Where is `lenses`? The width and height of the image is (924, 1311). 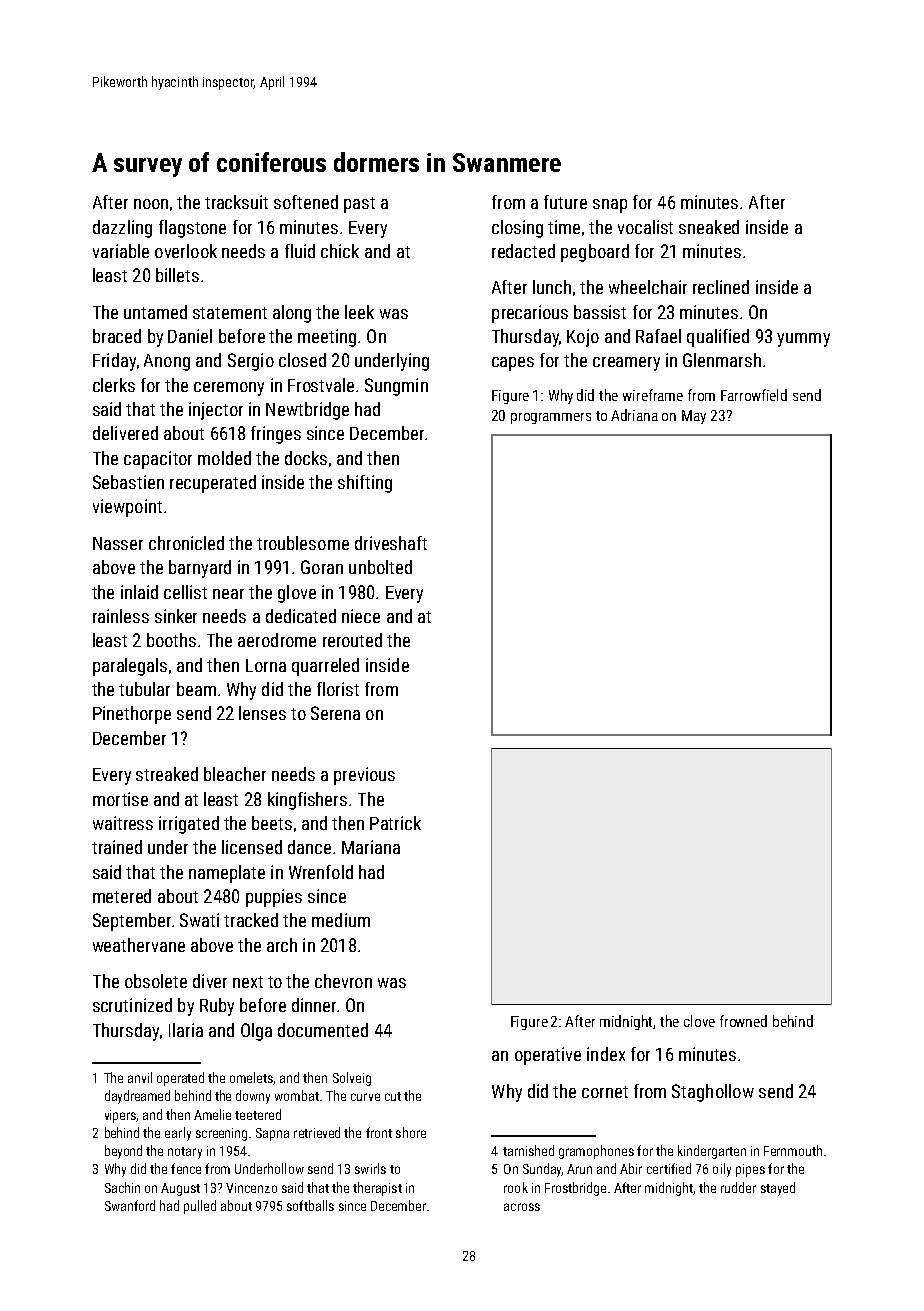
lenses is located at coordinates (262, 713).
